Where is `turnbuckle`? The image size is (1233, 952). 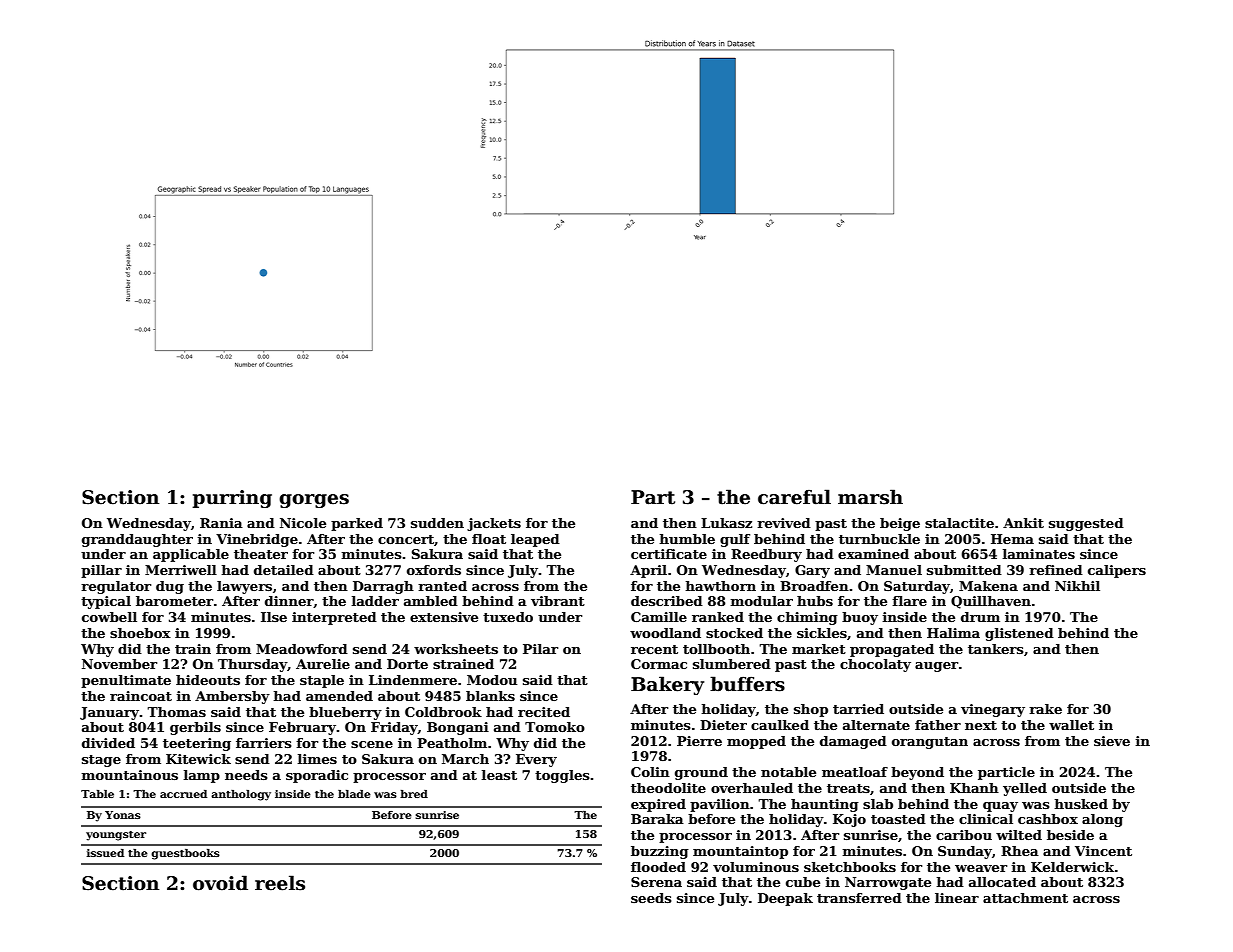
turnbuckle is located at coordinates (879, 539).
